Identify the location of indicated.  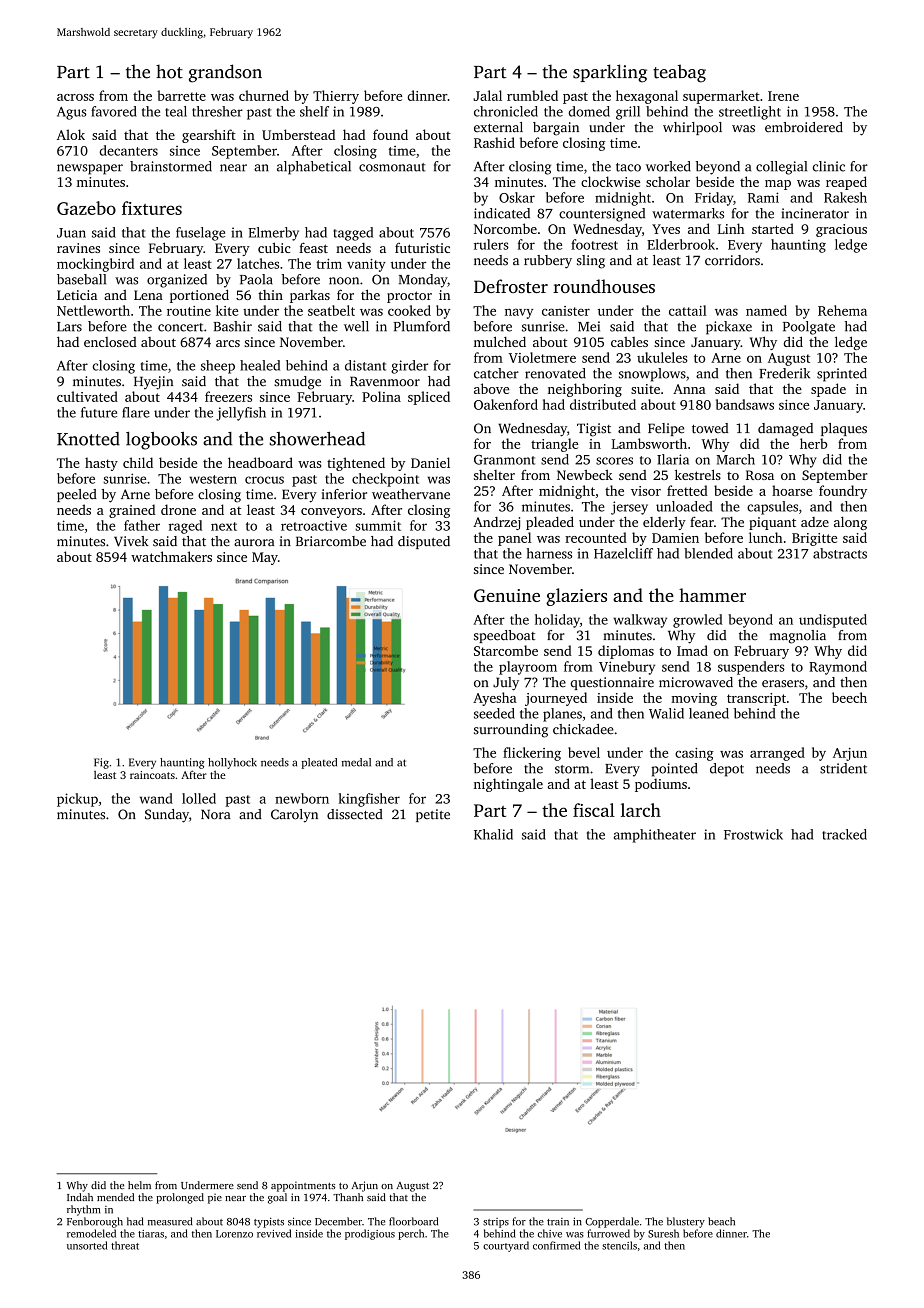
(502, 213).
